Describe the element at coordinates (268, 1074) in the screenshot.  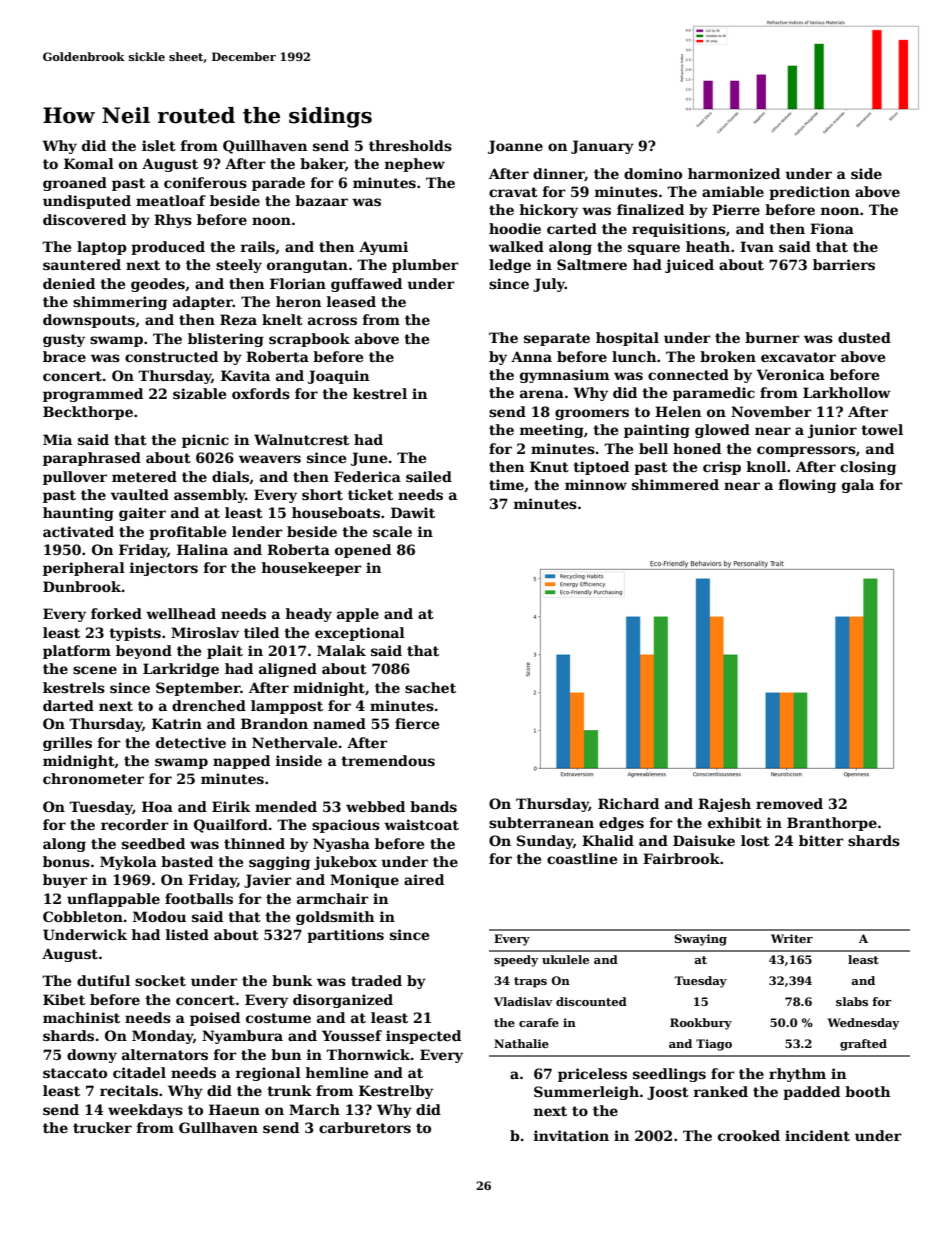
I see `regional` at that location.
